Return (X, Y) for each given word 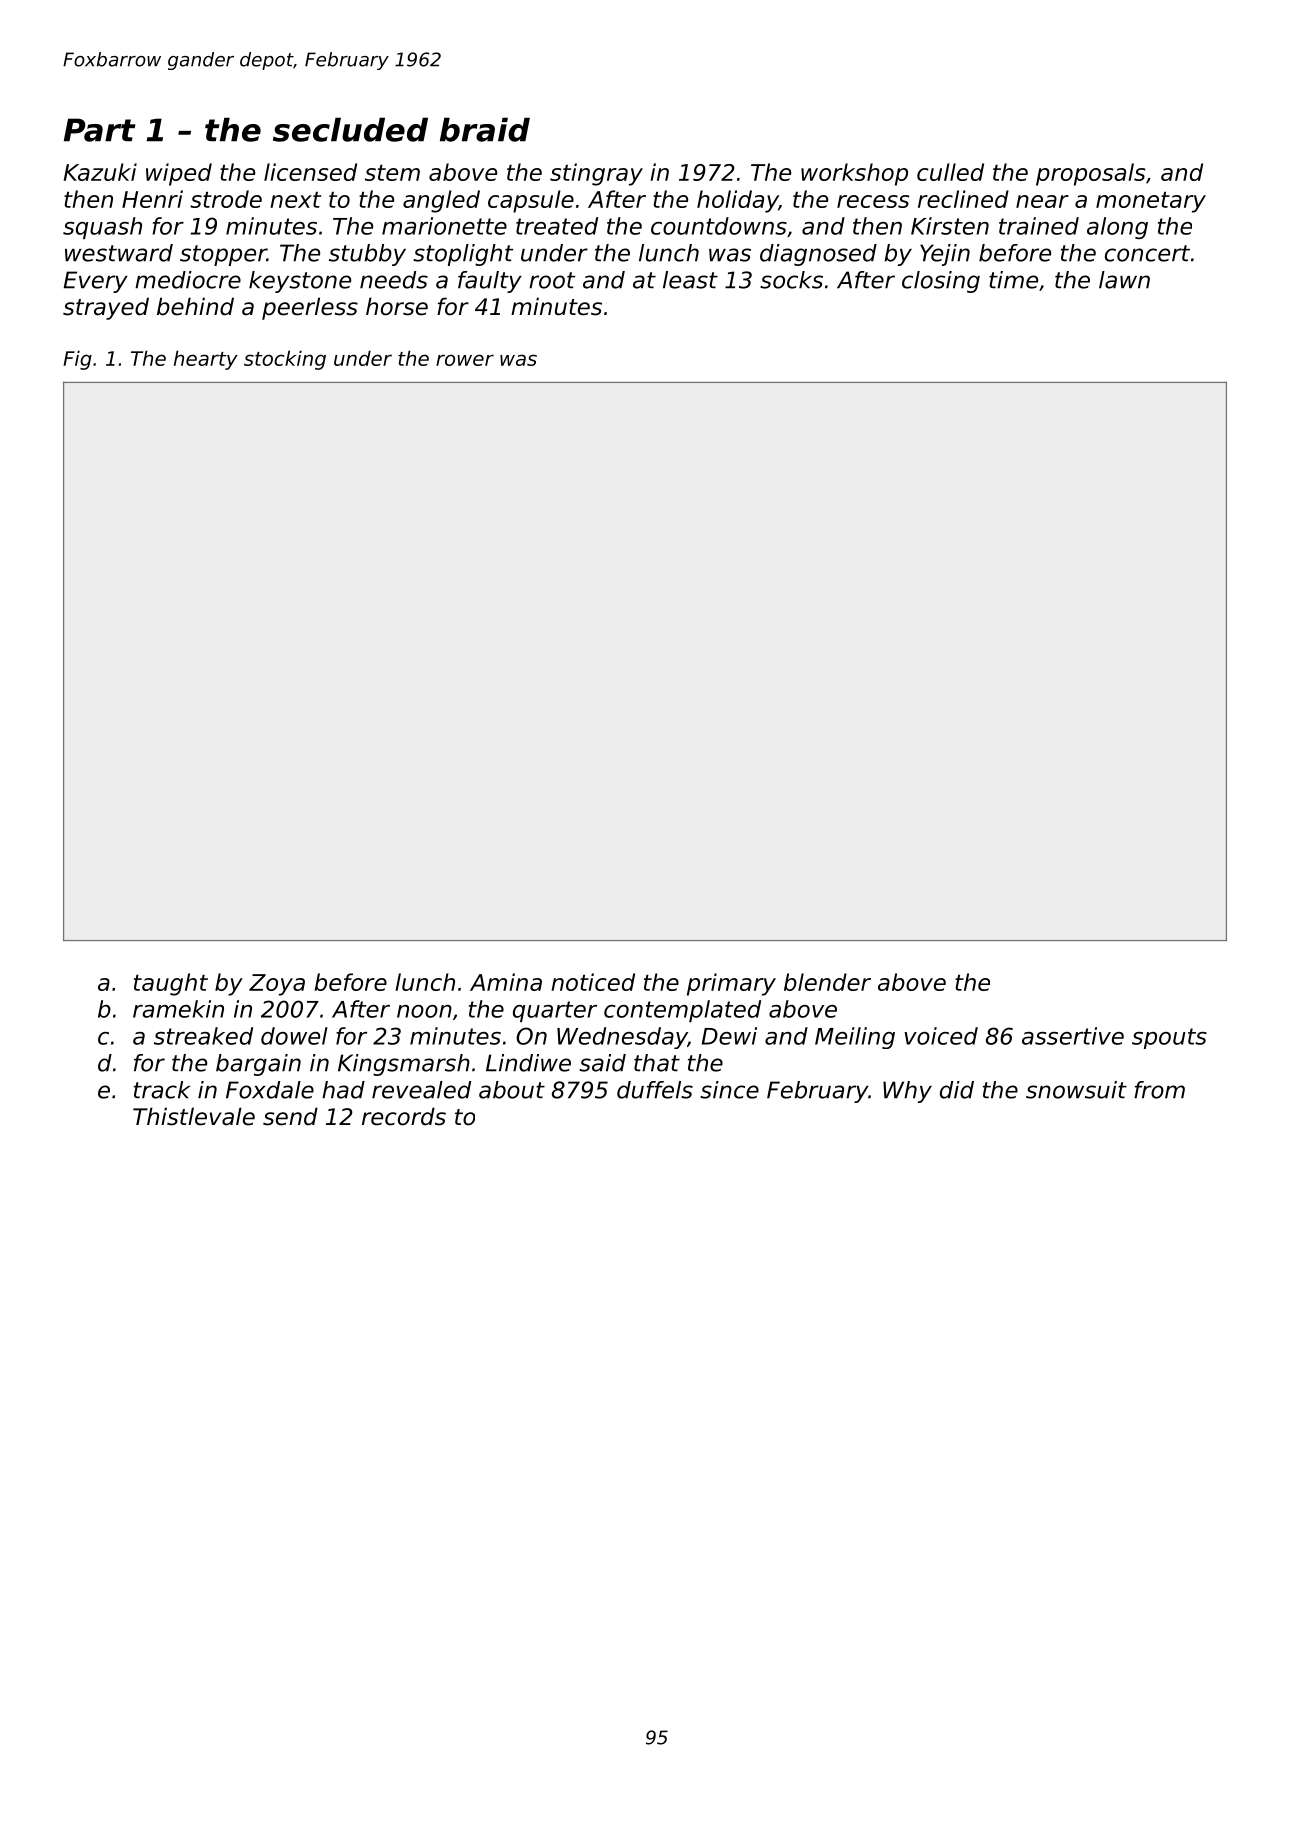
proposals (1090, 174)
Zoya (277, 985)
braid (485, 129)
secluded (350, 129)
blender (827, 982)
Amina (506, 982)
